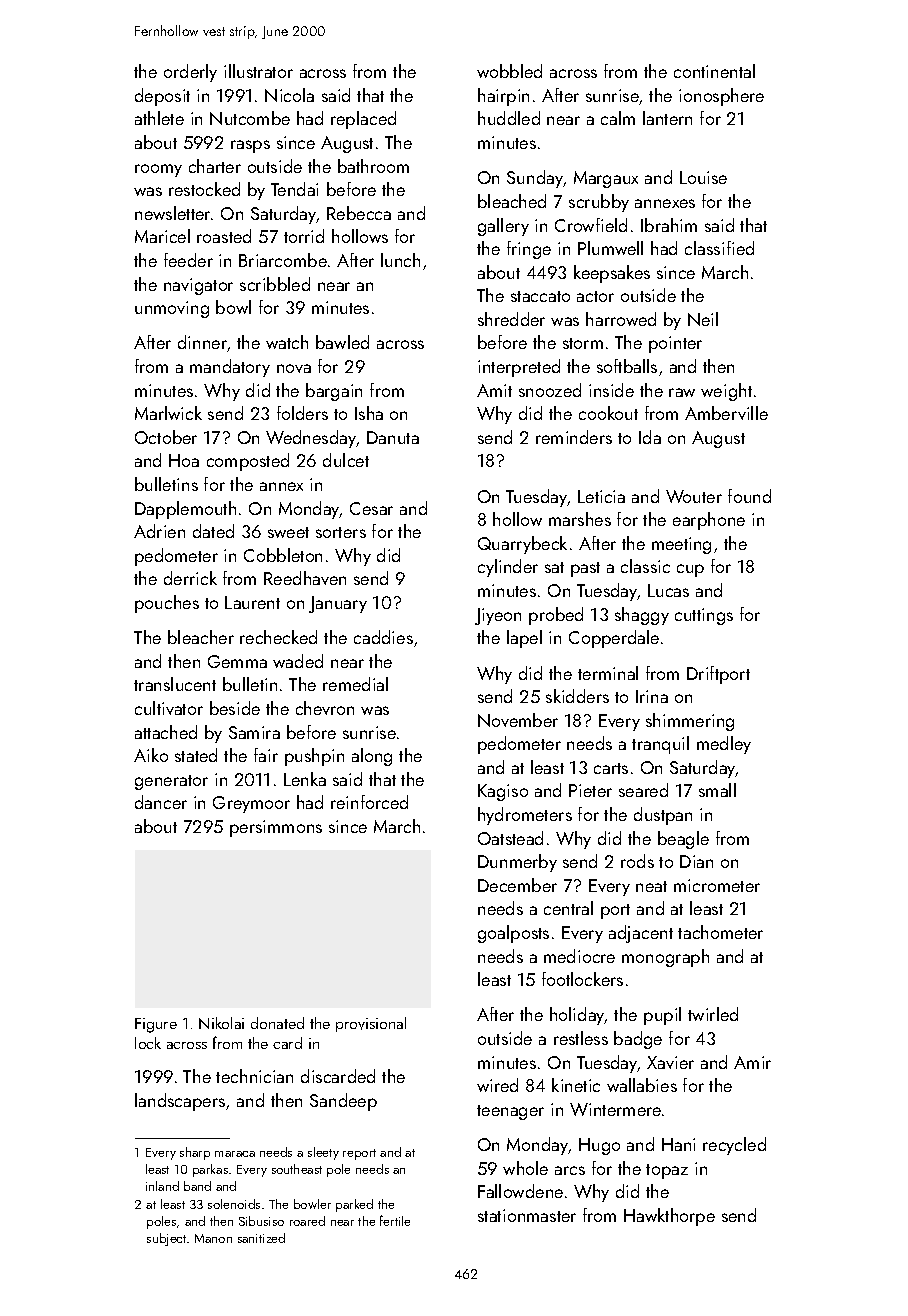 Image resolution: width=908 pixels, height=1316 pixels. What do you see at coordinates (204, 189) in the screenshot?
I see `restocked` at bounding box center [204, 189].
